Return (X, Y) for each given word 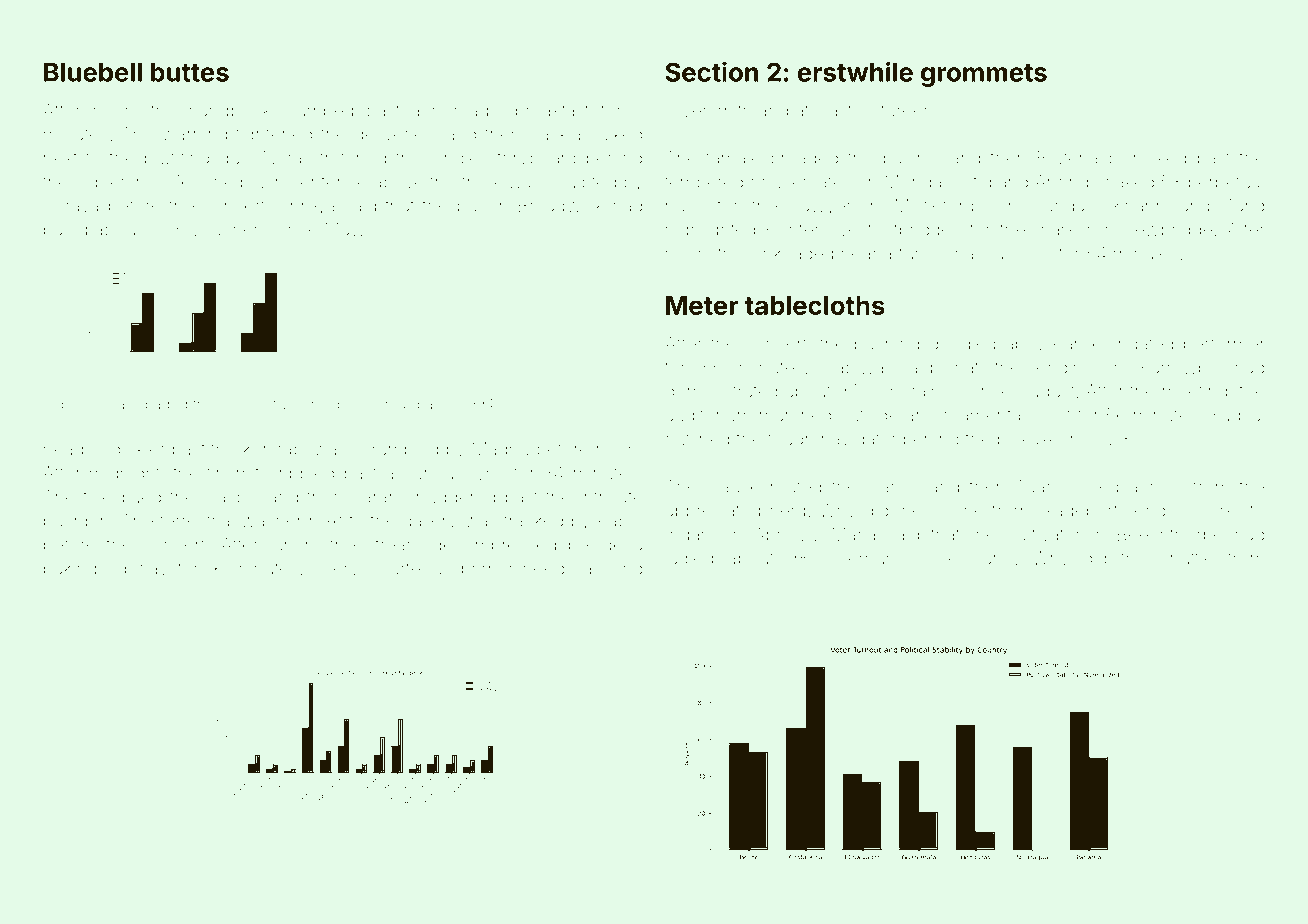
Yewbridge (1168, 231)
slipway (137, 570)
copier (100, 183)
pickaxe (1028, 440)
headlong (82, 451)
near (859, 255)
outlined (697, 439)
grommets (984, 75)
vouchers (229, 230)
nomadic (468, 111)
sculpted (582, 183)
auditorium (708, 415)
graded (163, 406)
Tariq (1245, 207)
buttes (190, 72)
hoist (1051, 415)
